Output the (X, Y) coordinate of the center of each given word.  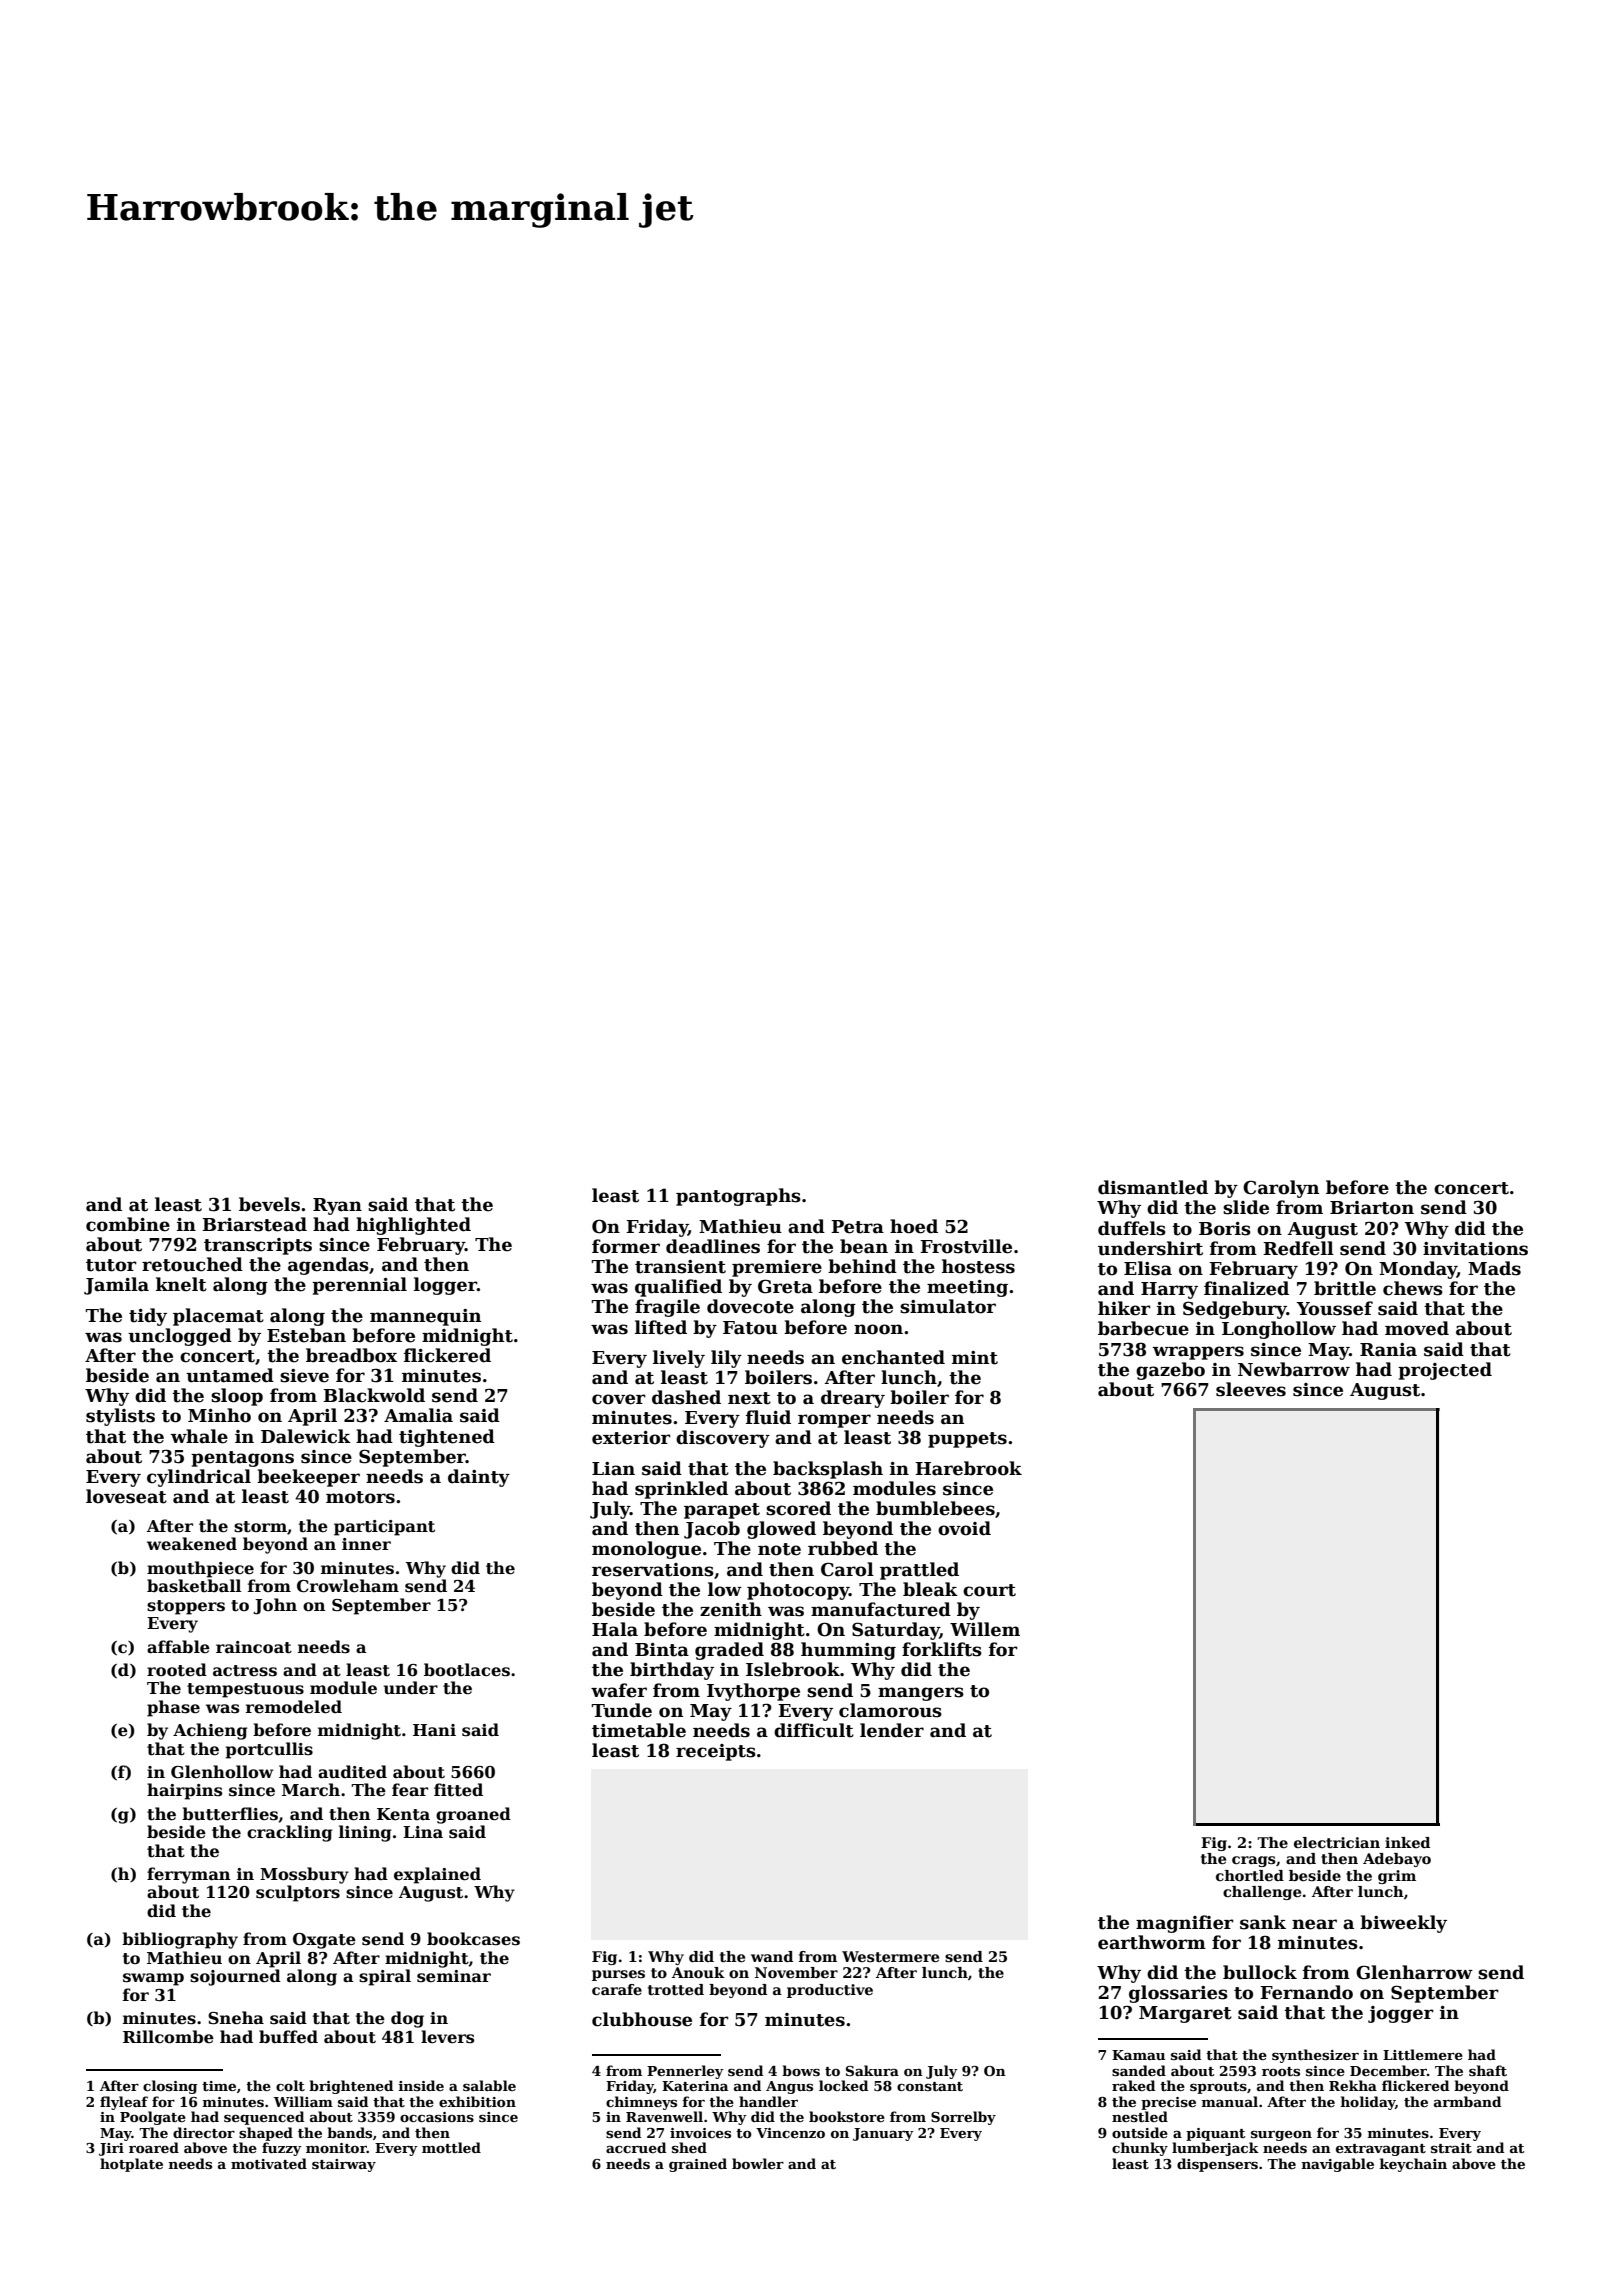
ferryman (188, 1875)
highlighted (413, 1226)
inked (1407, 1842)
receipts (716, 1752)
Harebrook (968, 1468)
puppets (967, 1440)
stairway (344, 2165)
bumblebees (935, 1508)
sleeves (1251, 1389)
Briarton (1372, 1208)
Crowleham (348, 1586)
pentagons (242, 1459)
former (626, 1246)
